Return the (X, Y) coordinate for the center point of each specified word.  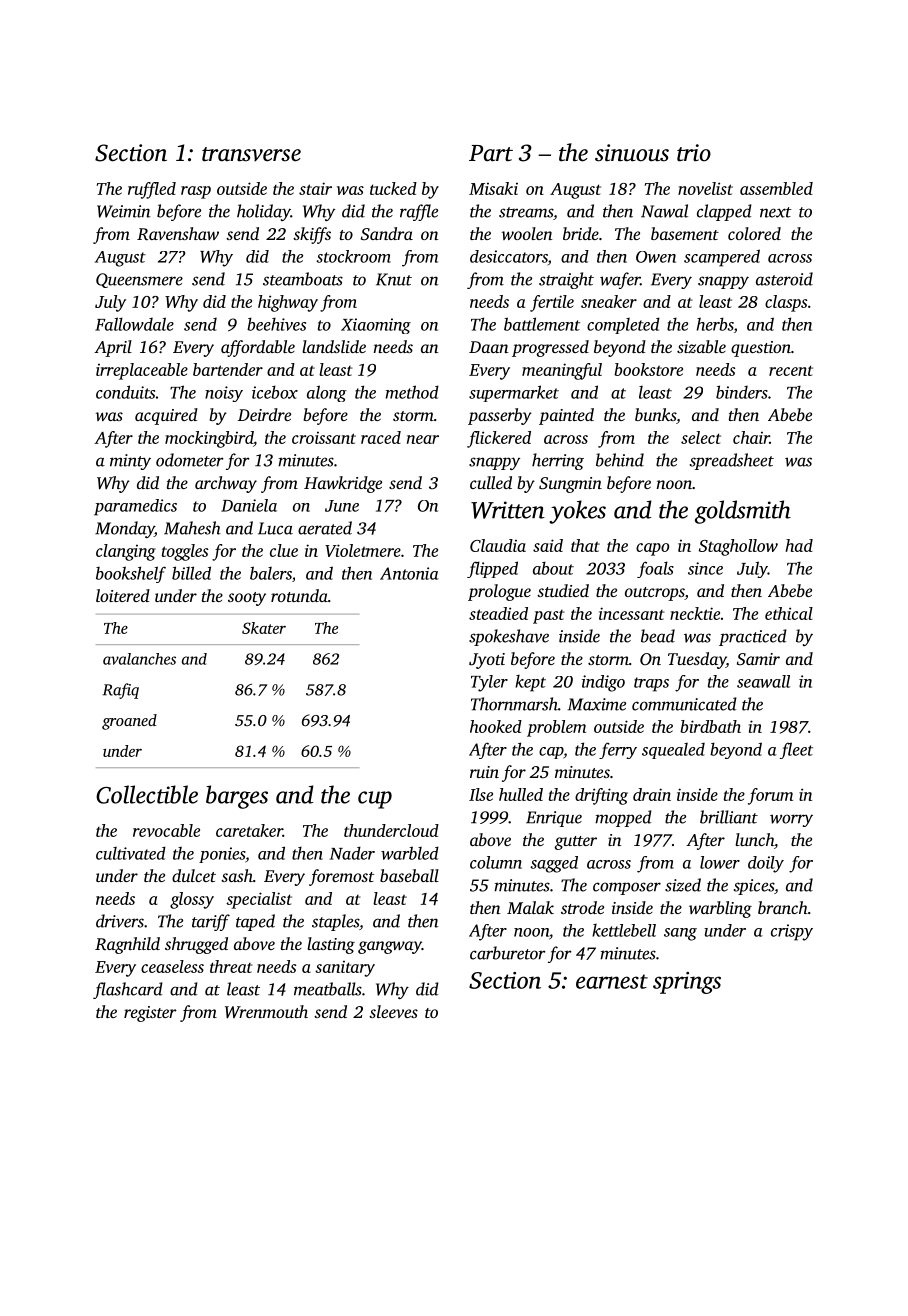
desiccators (509, 256)
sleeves (393, 1011)
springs (687, 983)
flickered (499, 439)
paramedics (135, 507)
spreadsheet (732, 461)
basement (685, 233)
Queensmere (139, 280)
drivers (120, 921)
